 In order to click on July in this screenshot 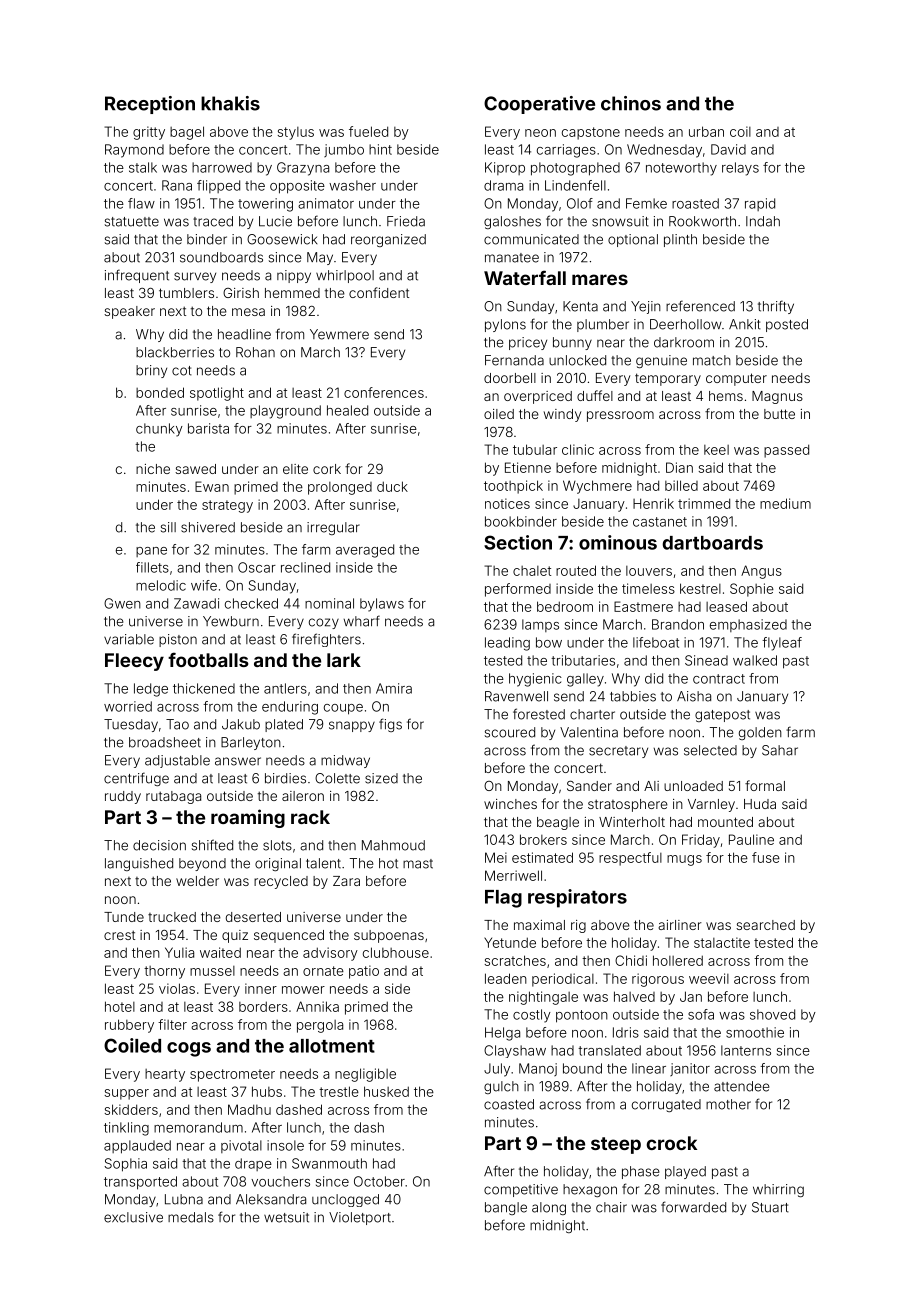, I will do `click(497, 1070)`.
